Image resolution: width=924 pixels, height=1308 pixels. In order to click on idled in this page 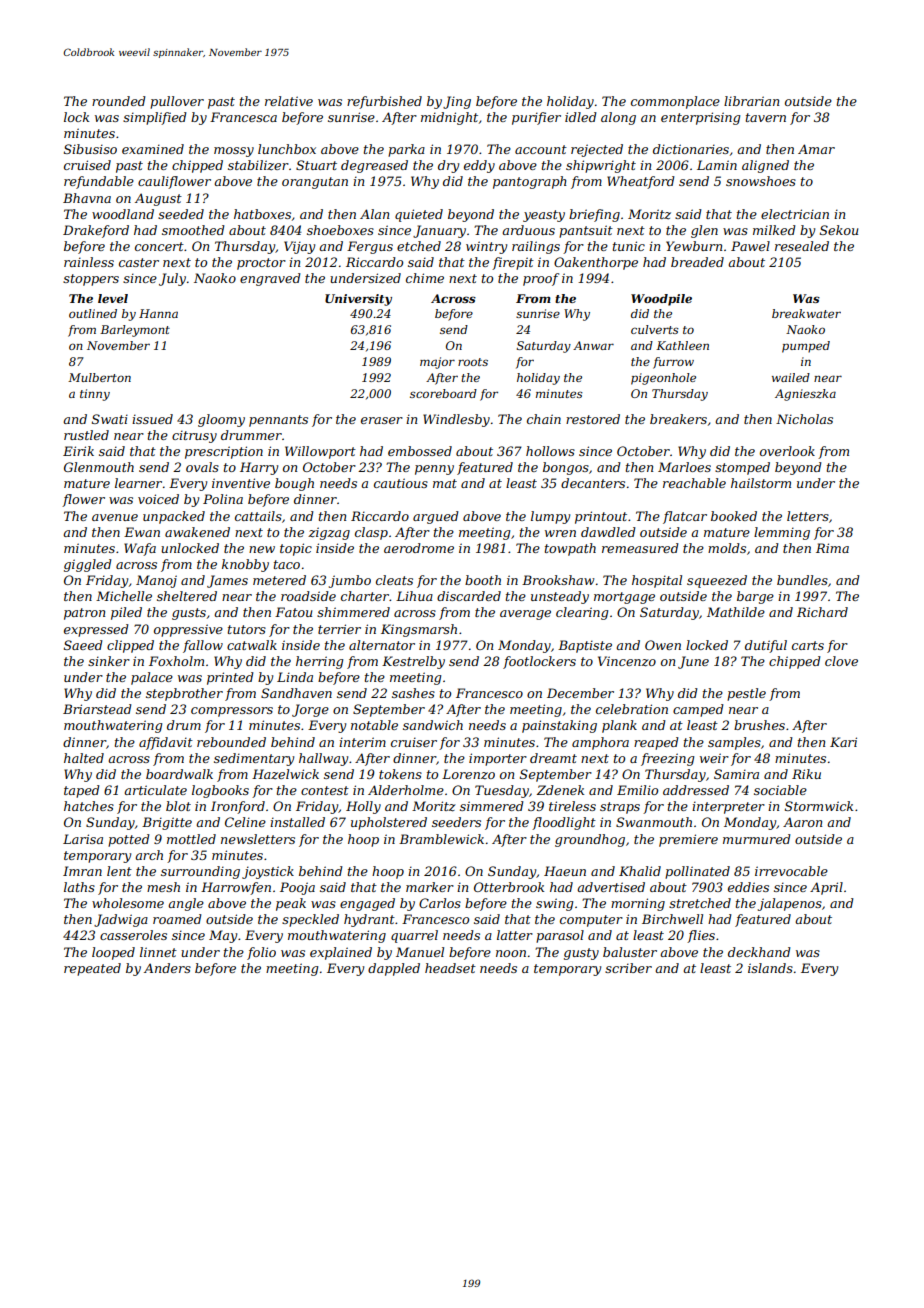, I will do `click(581, 117)`.
